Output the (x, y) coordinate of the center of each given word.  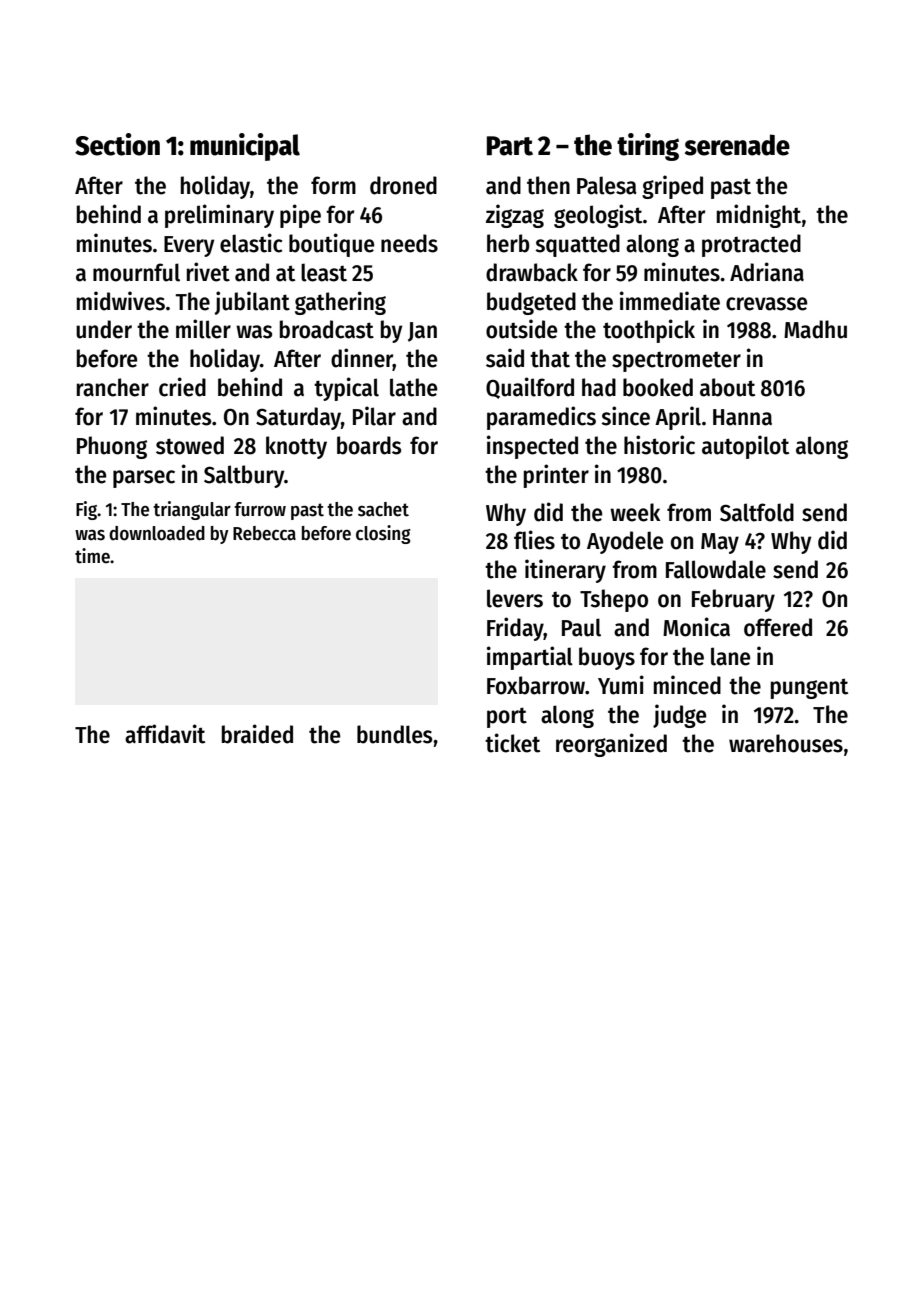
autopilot (745, 447)
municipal (245, 147)
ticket (512, 743)
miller (203, 329)
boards (369, 445)
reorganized (611, 745)
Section (117, 144)
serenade (737, 145)
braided (257, 734)
